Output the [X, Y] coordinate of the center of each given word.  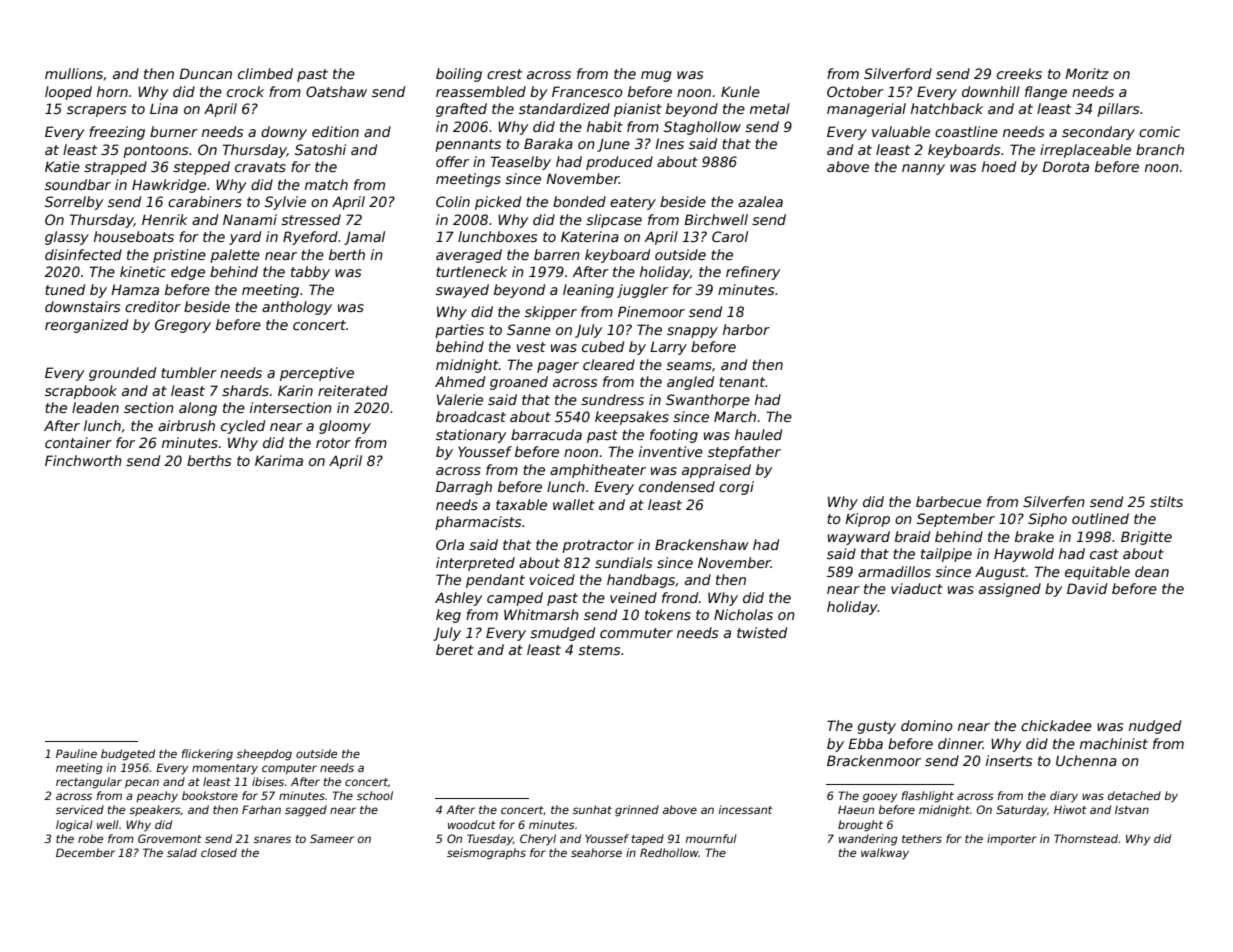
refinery [753, 273]
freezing [117, 133]
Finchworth [83, 460]
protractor [598, 546]
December [85, 852]
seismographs [486, 854]
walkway [885, 854]
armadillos [894, 571]
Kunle [740, 91]
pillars [1118, 110]
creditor [153, 306]
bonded [579, 201]
